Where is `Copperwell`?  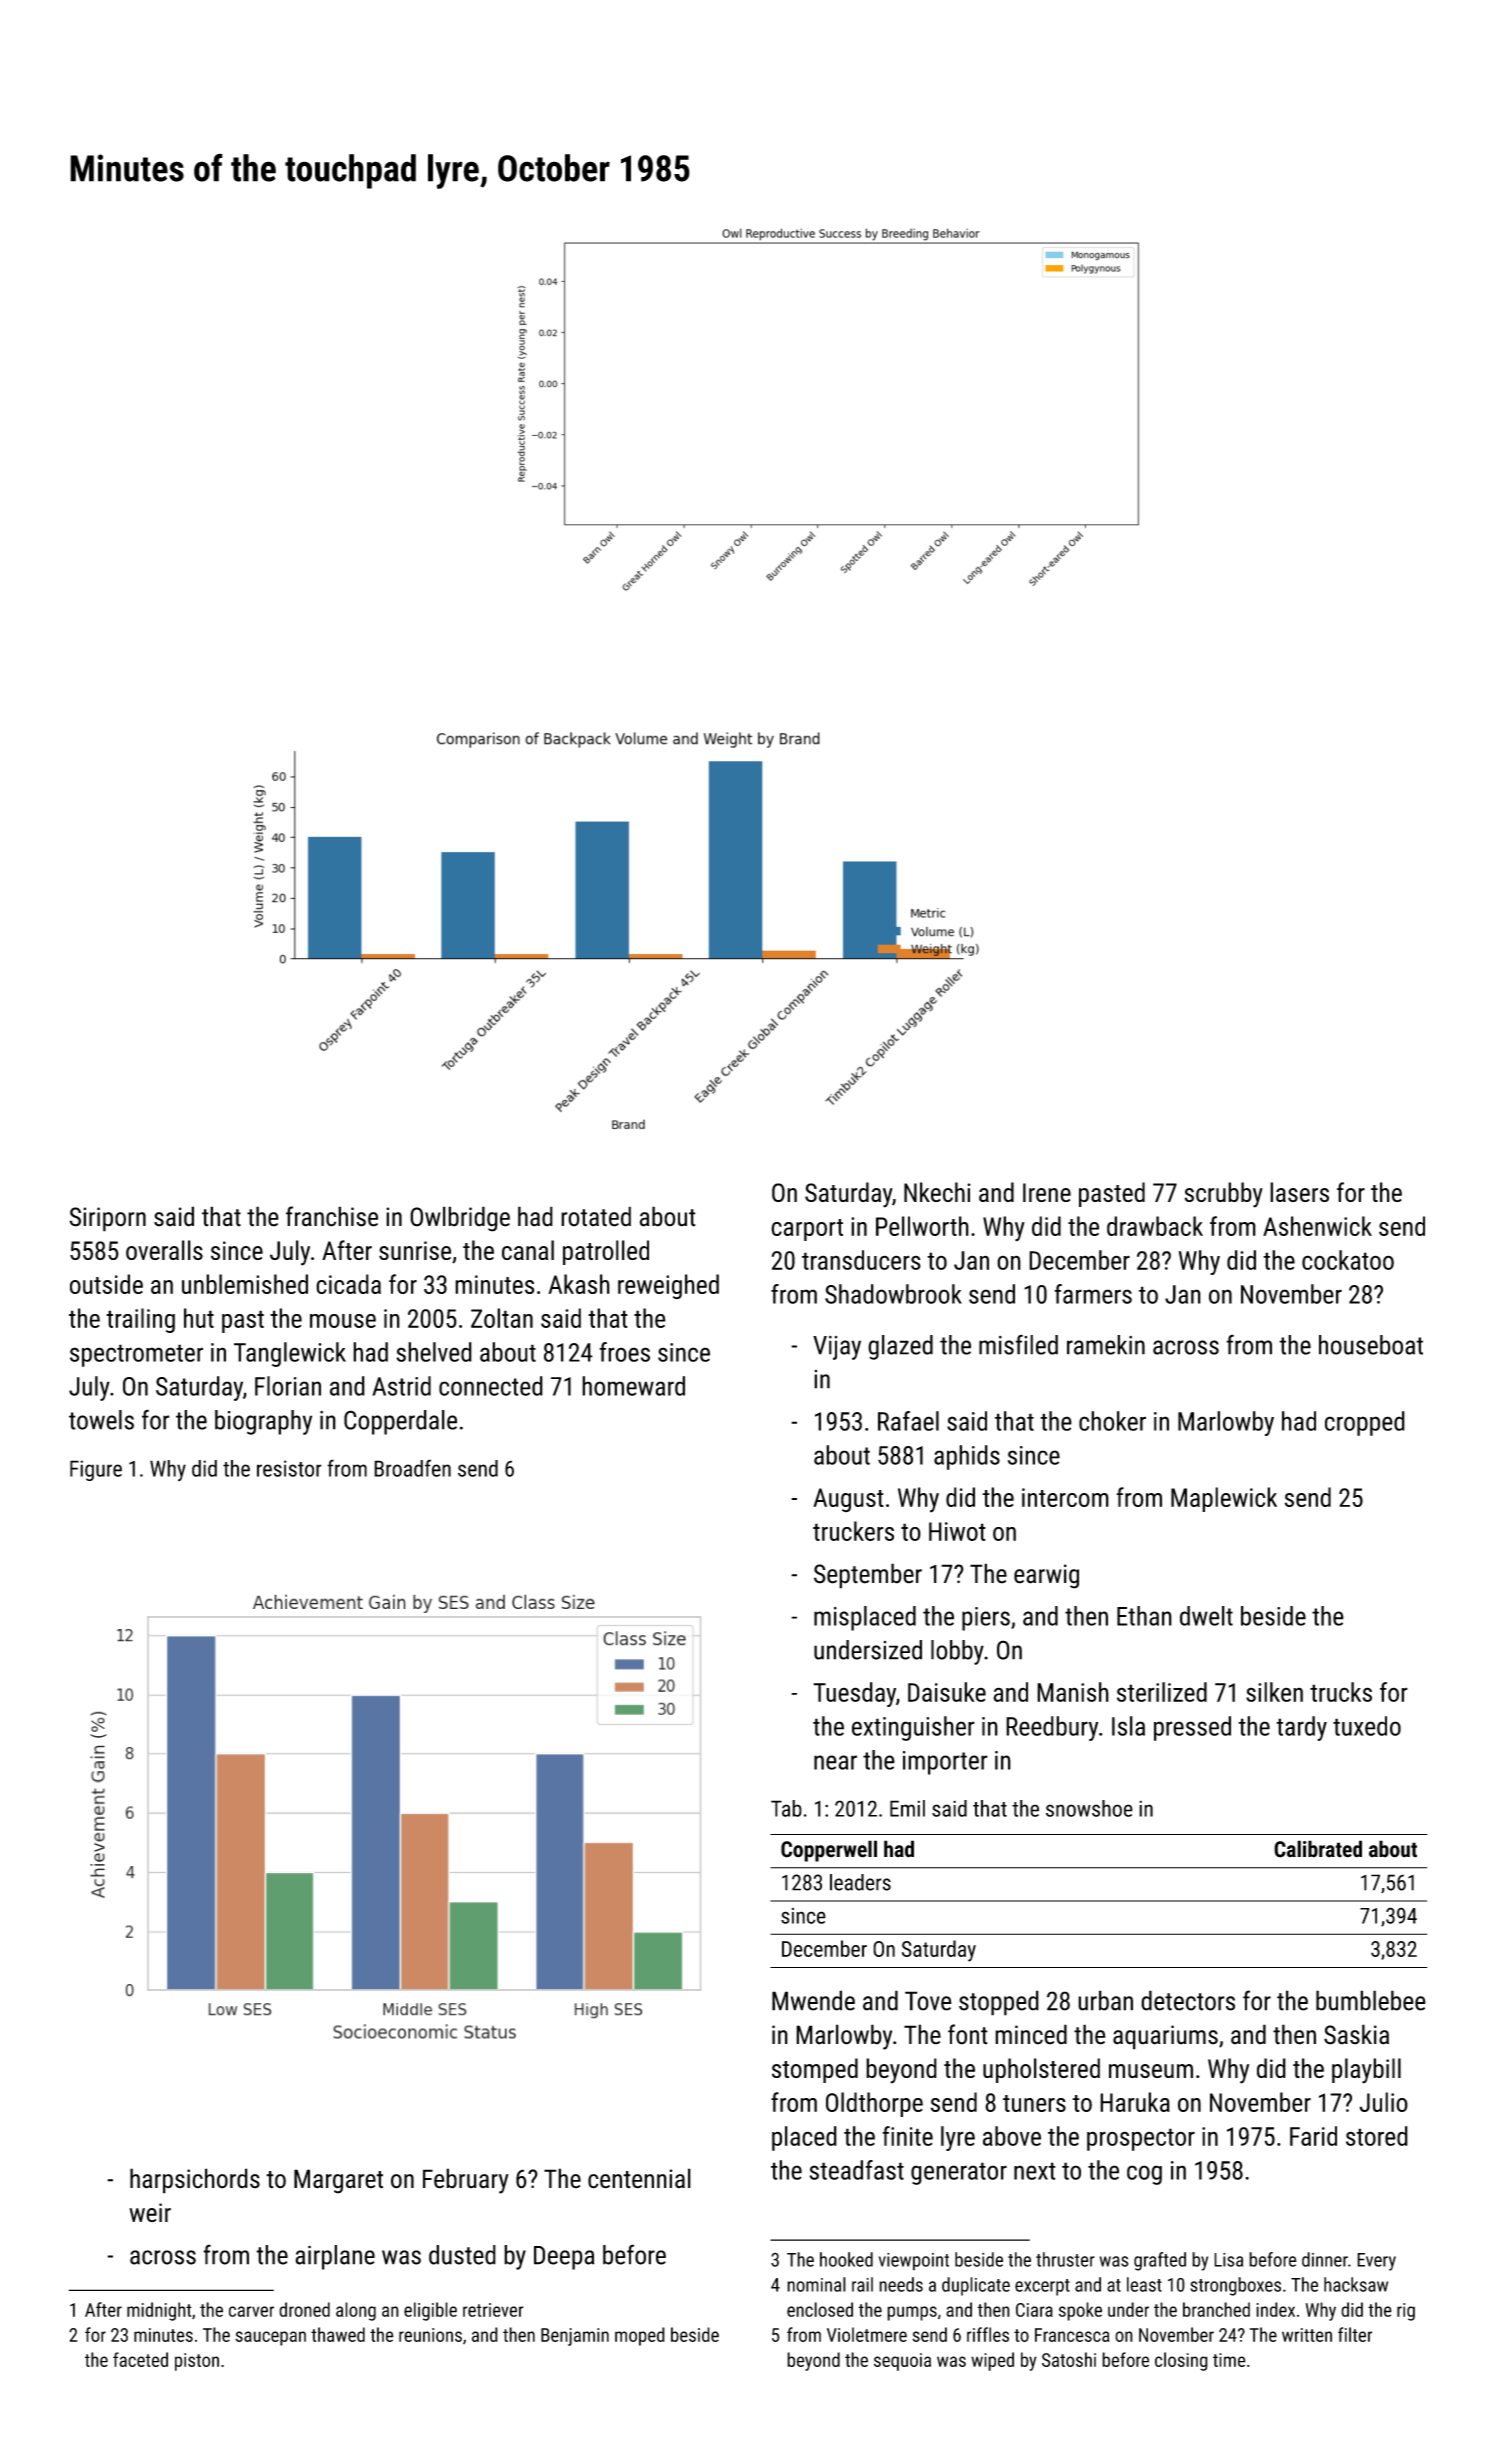
Copperwell is located at coordinates (829, 1851).
